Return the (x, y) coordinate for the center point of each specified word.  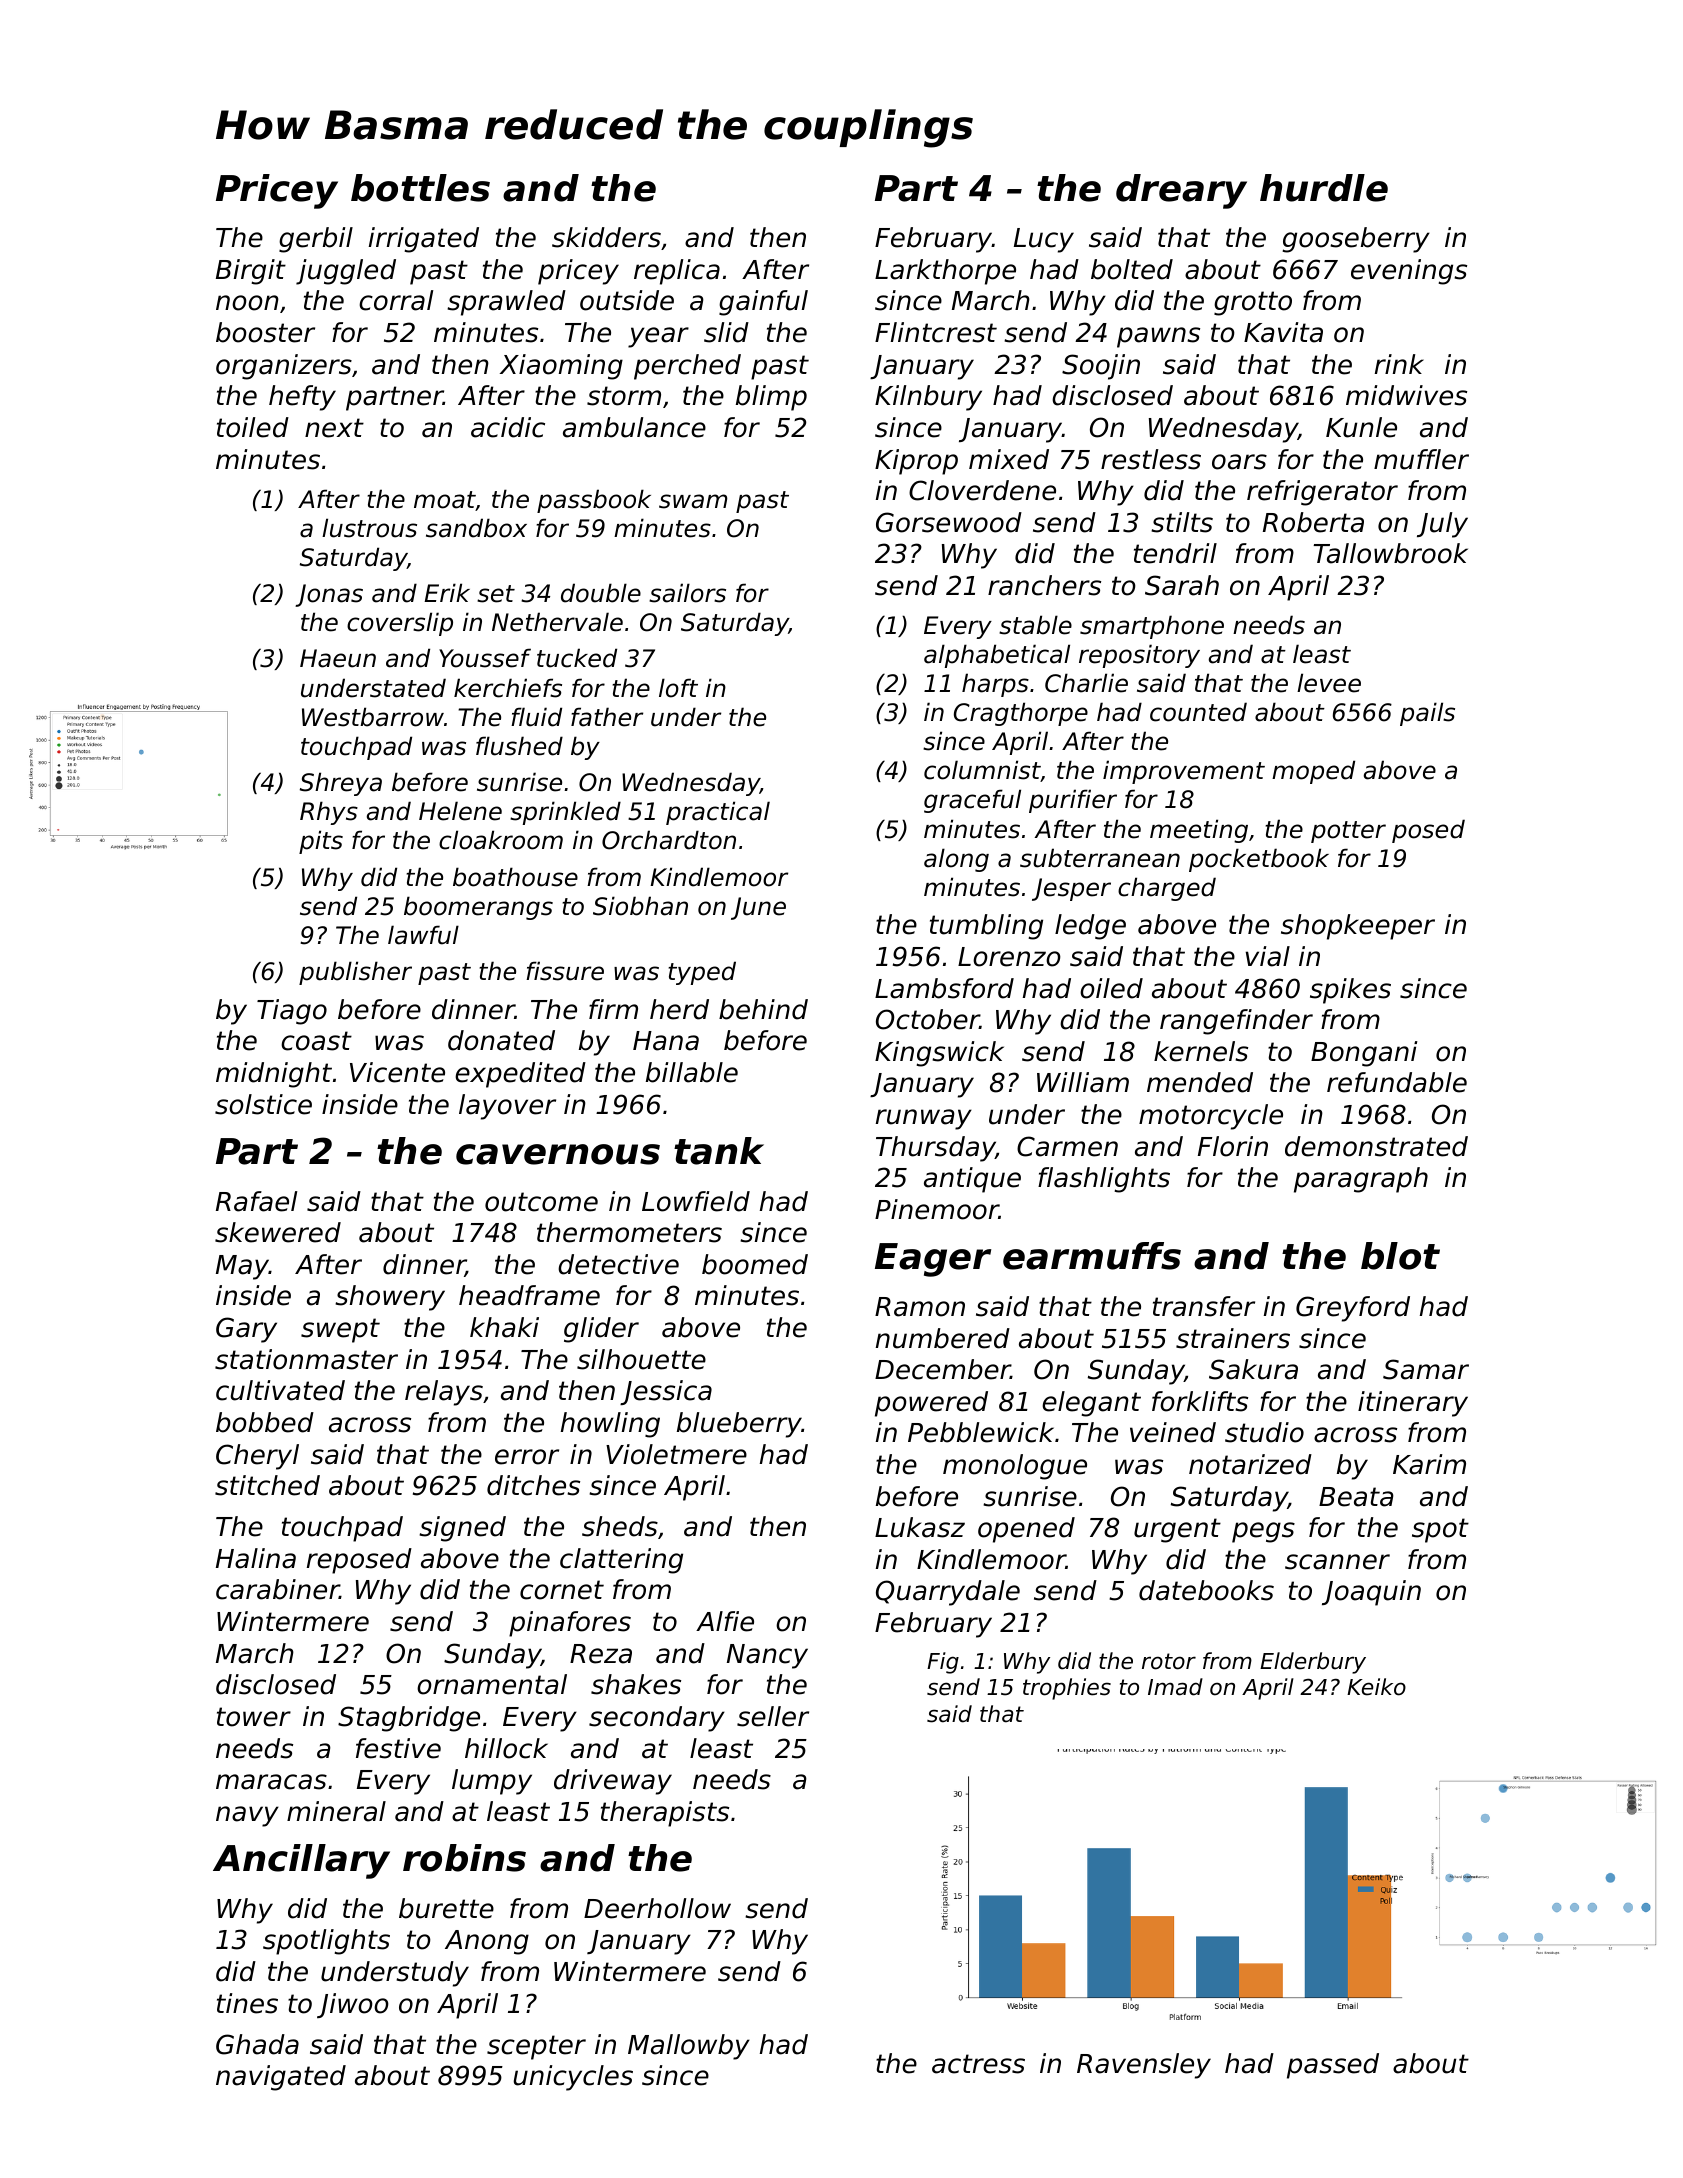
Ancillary (301, 1861)
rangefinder (1236, 1022)
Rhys (329, 813)
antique (972, 1180)
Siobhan (640, 906)
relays (444, 1393)
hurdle (1324, 188)
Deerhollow (657, 1908)
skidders (606, 237)
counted (1198, 712)
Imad (1175, 1687)
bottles (420, 188)
